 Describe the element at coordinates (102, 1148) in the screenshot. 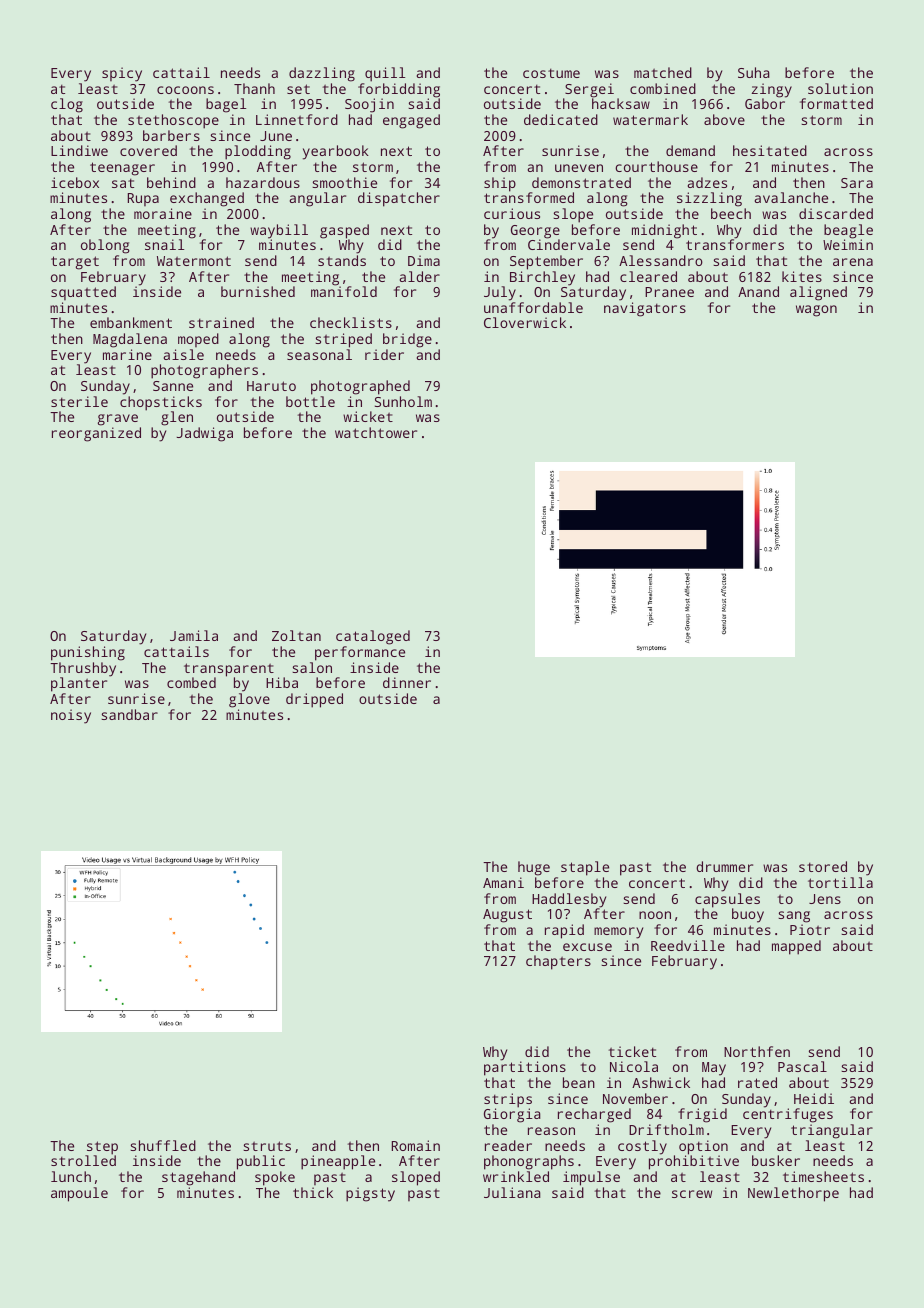

I see `step` at that location.
